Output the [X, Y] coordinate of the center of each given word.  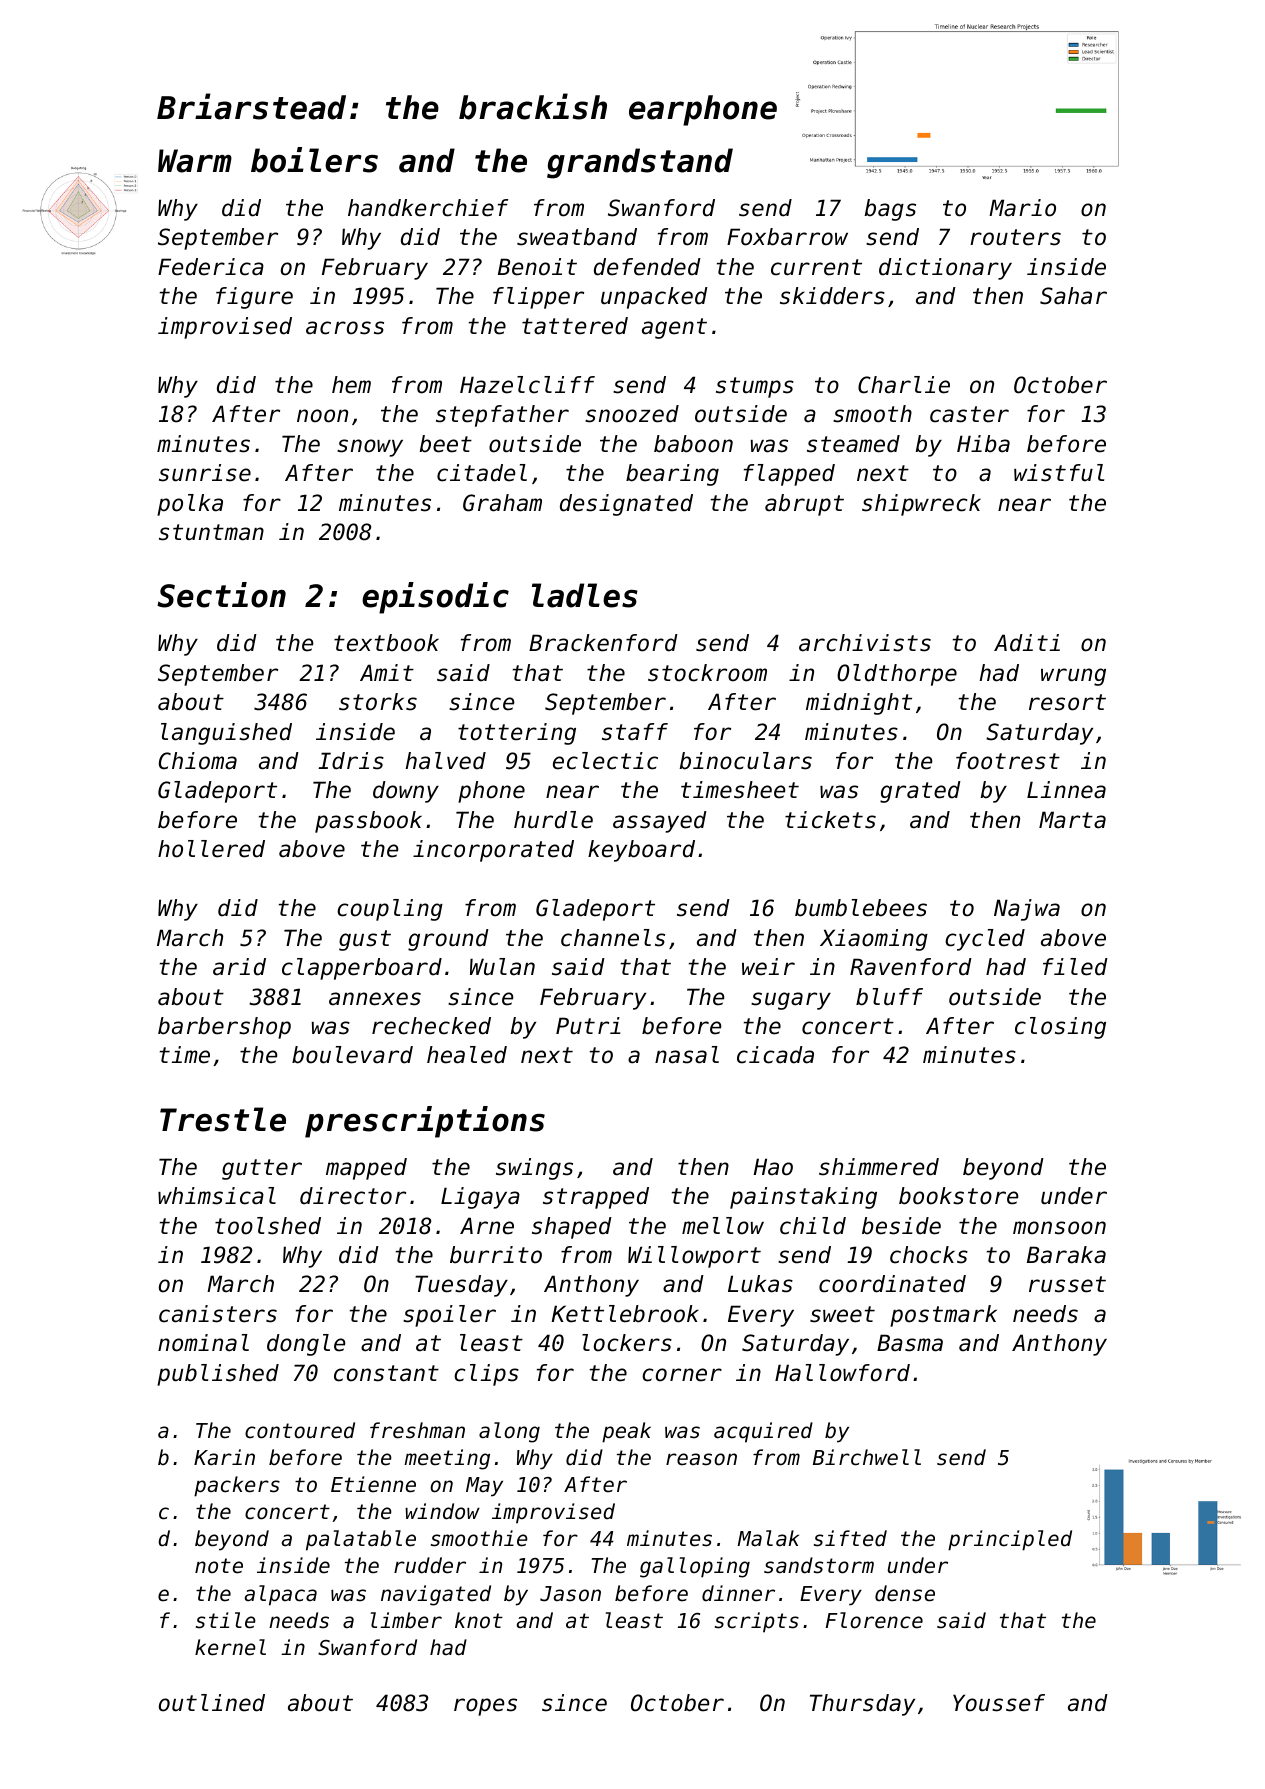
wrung [1073, 677]
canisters [218, 1314]
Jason [570, 1594]
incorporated [493, 851]
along [509, 1432]
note [219, 1566]
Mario [1022, 208]
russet [1067, 1284]
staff [635, 732]
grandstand [640, 163]
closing [1060, 1028]
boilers [314, 160]
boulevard [352, 1055]
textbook [386, 643]
